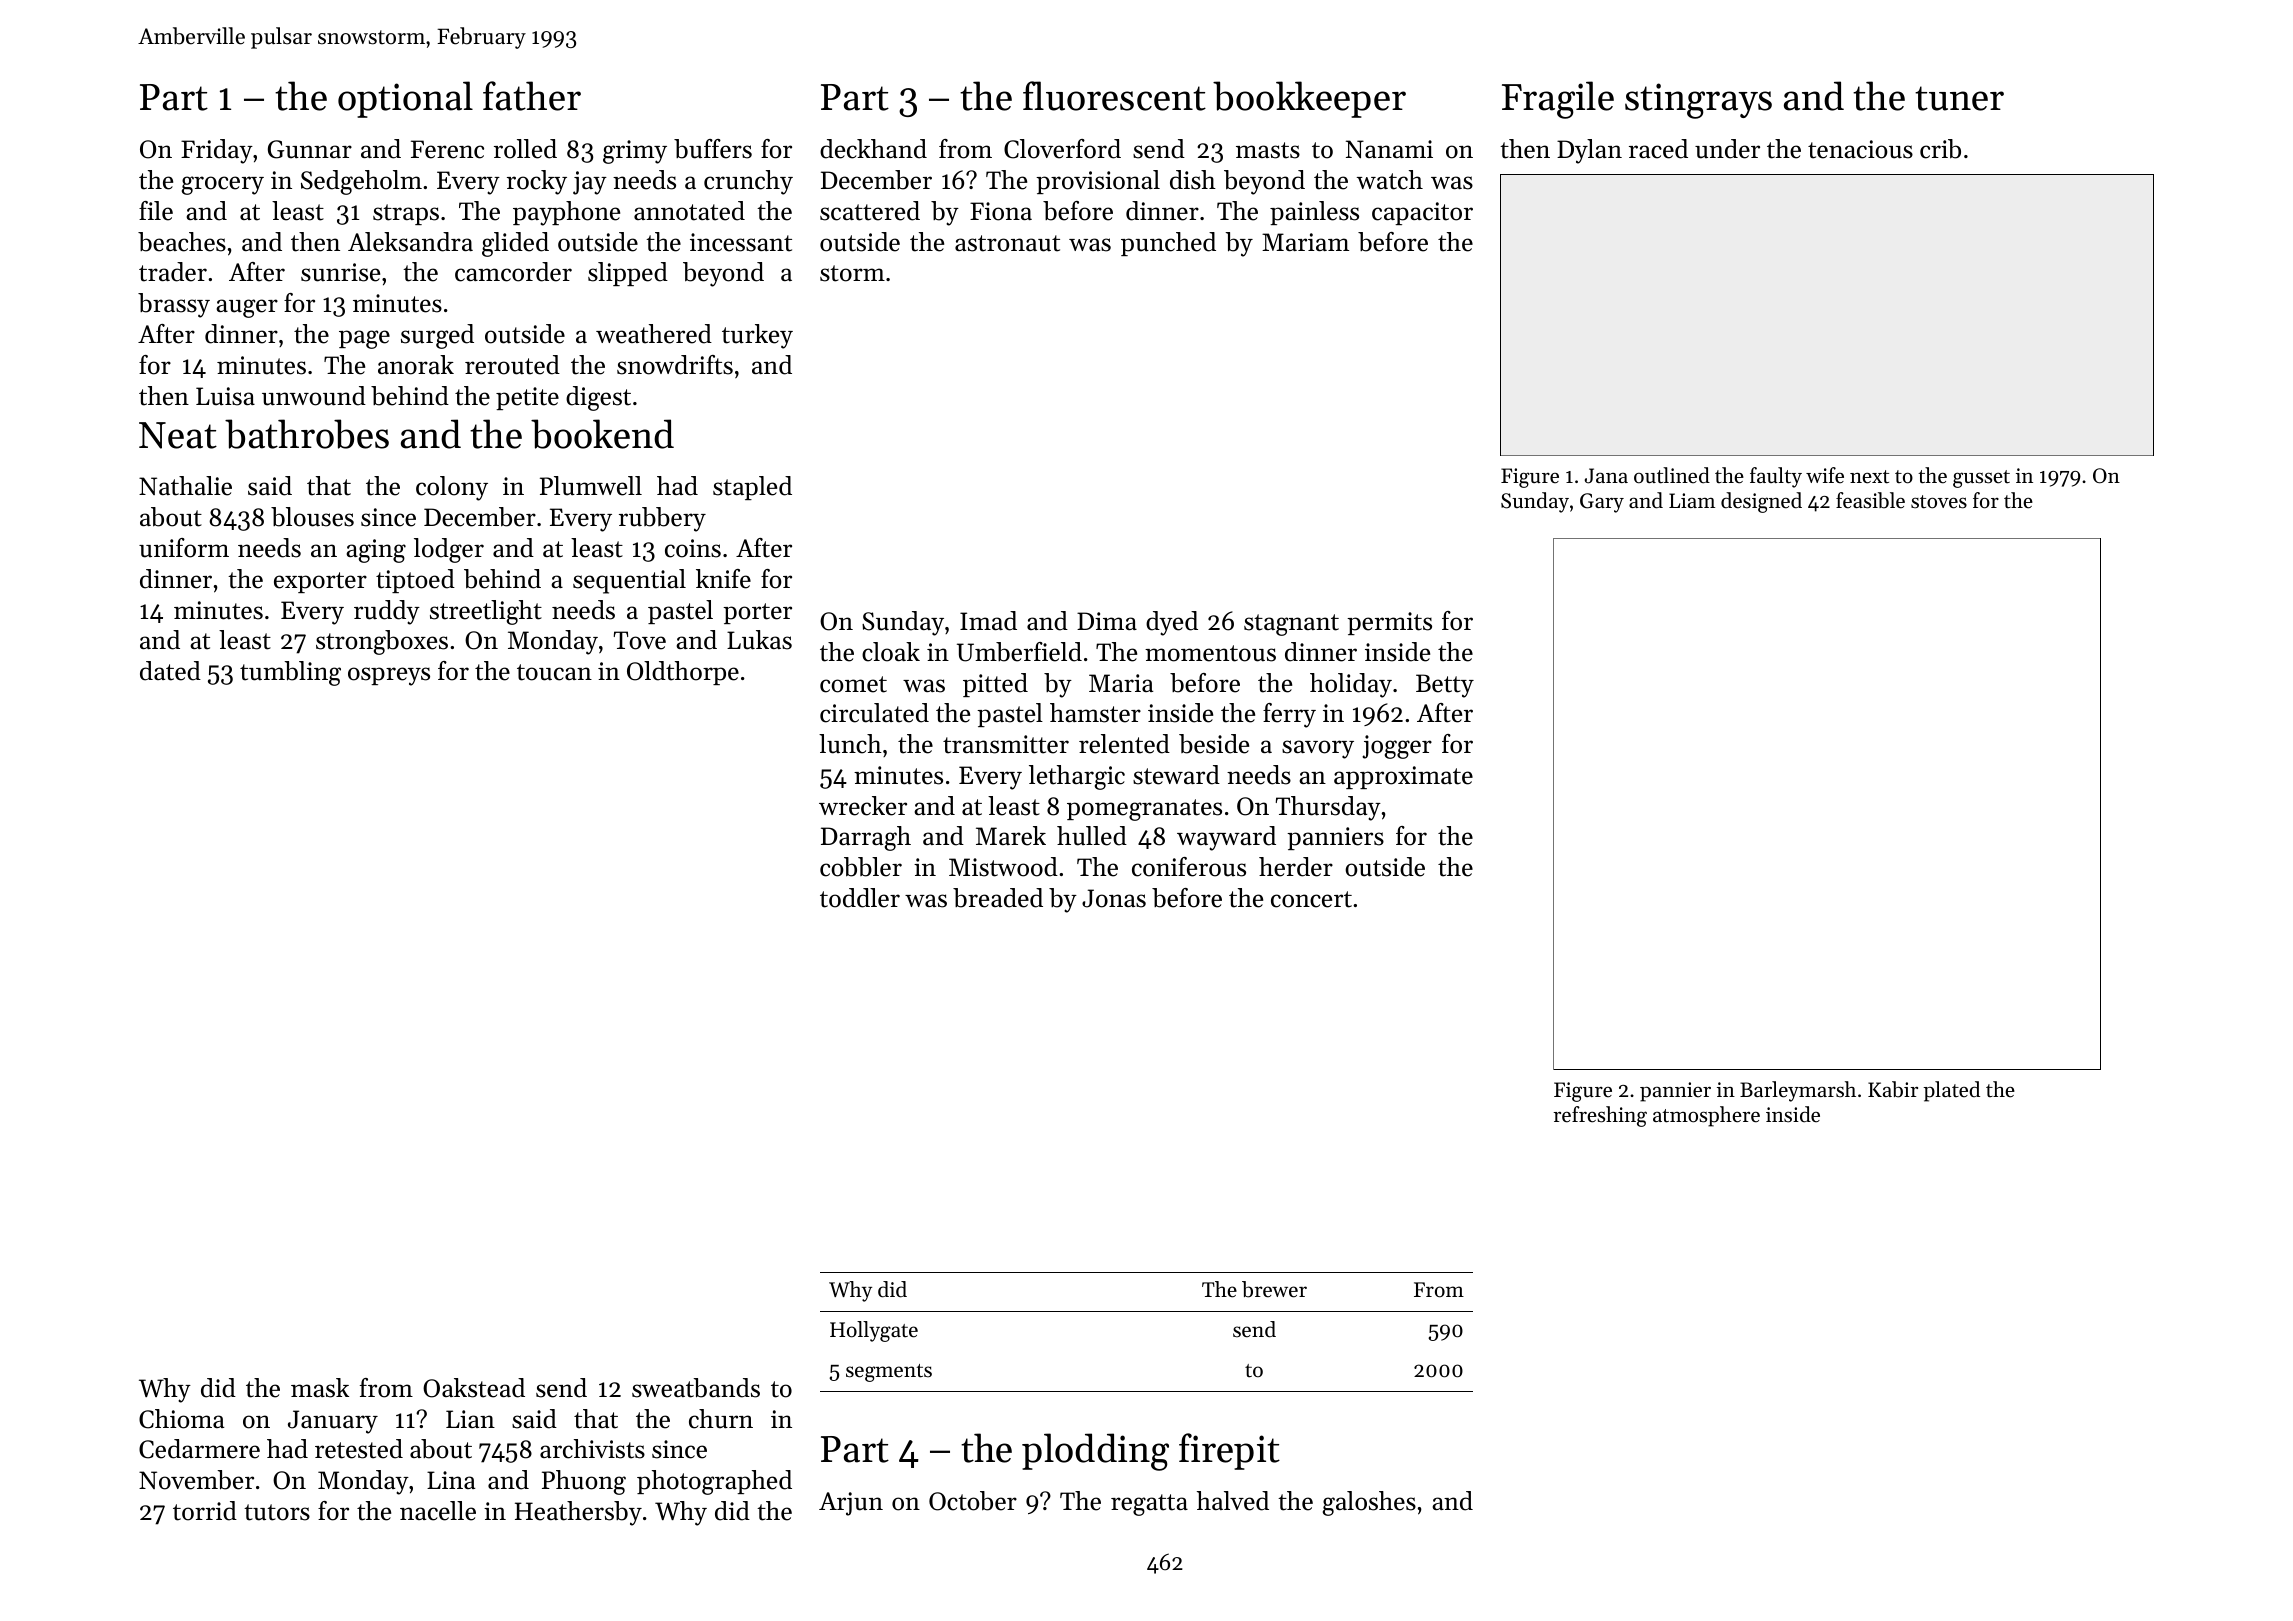  Describe the element at coordinates (1672, 475) in the document. I see `outlined` at that location.
